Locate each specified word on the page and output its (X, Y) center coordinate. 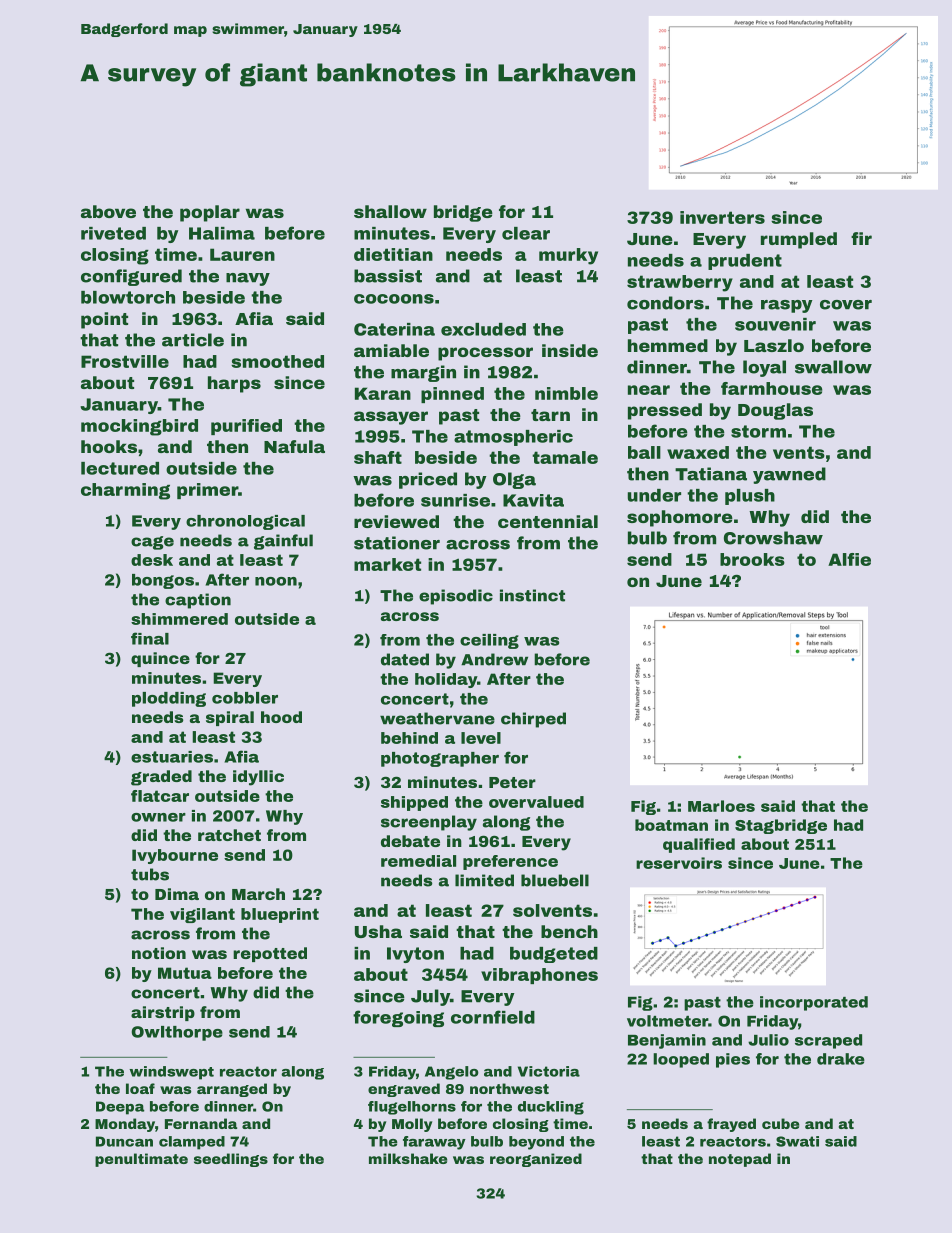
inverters (722, 217)
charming (125, 491)
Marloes (721, 806)
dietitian (393, 254)
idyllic (258, 778)
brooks (752, 559)
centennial (548, 521)
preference (510, 862)
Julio (768, 1040)
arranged (232, 1090)
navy (248, 279)
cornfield (493, 1017)
